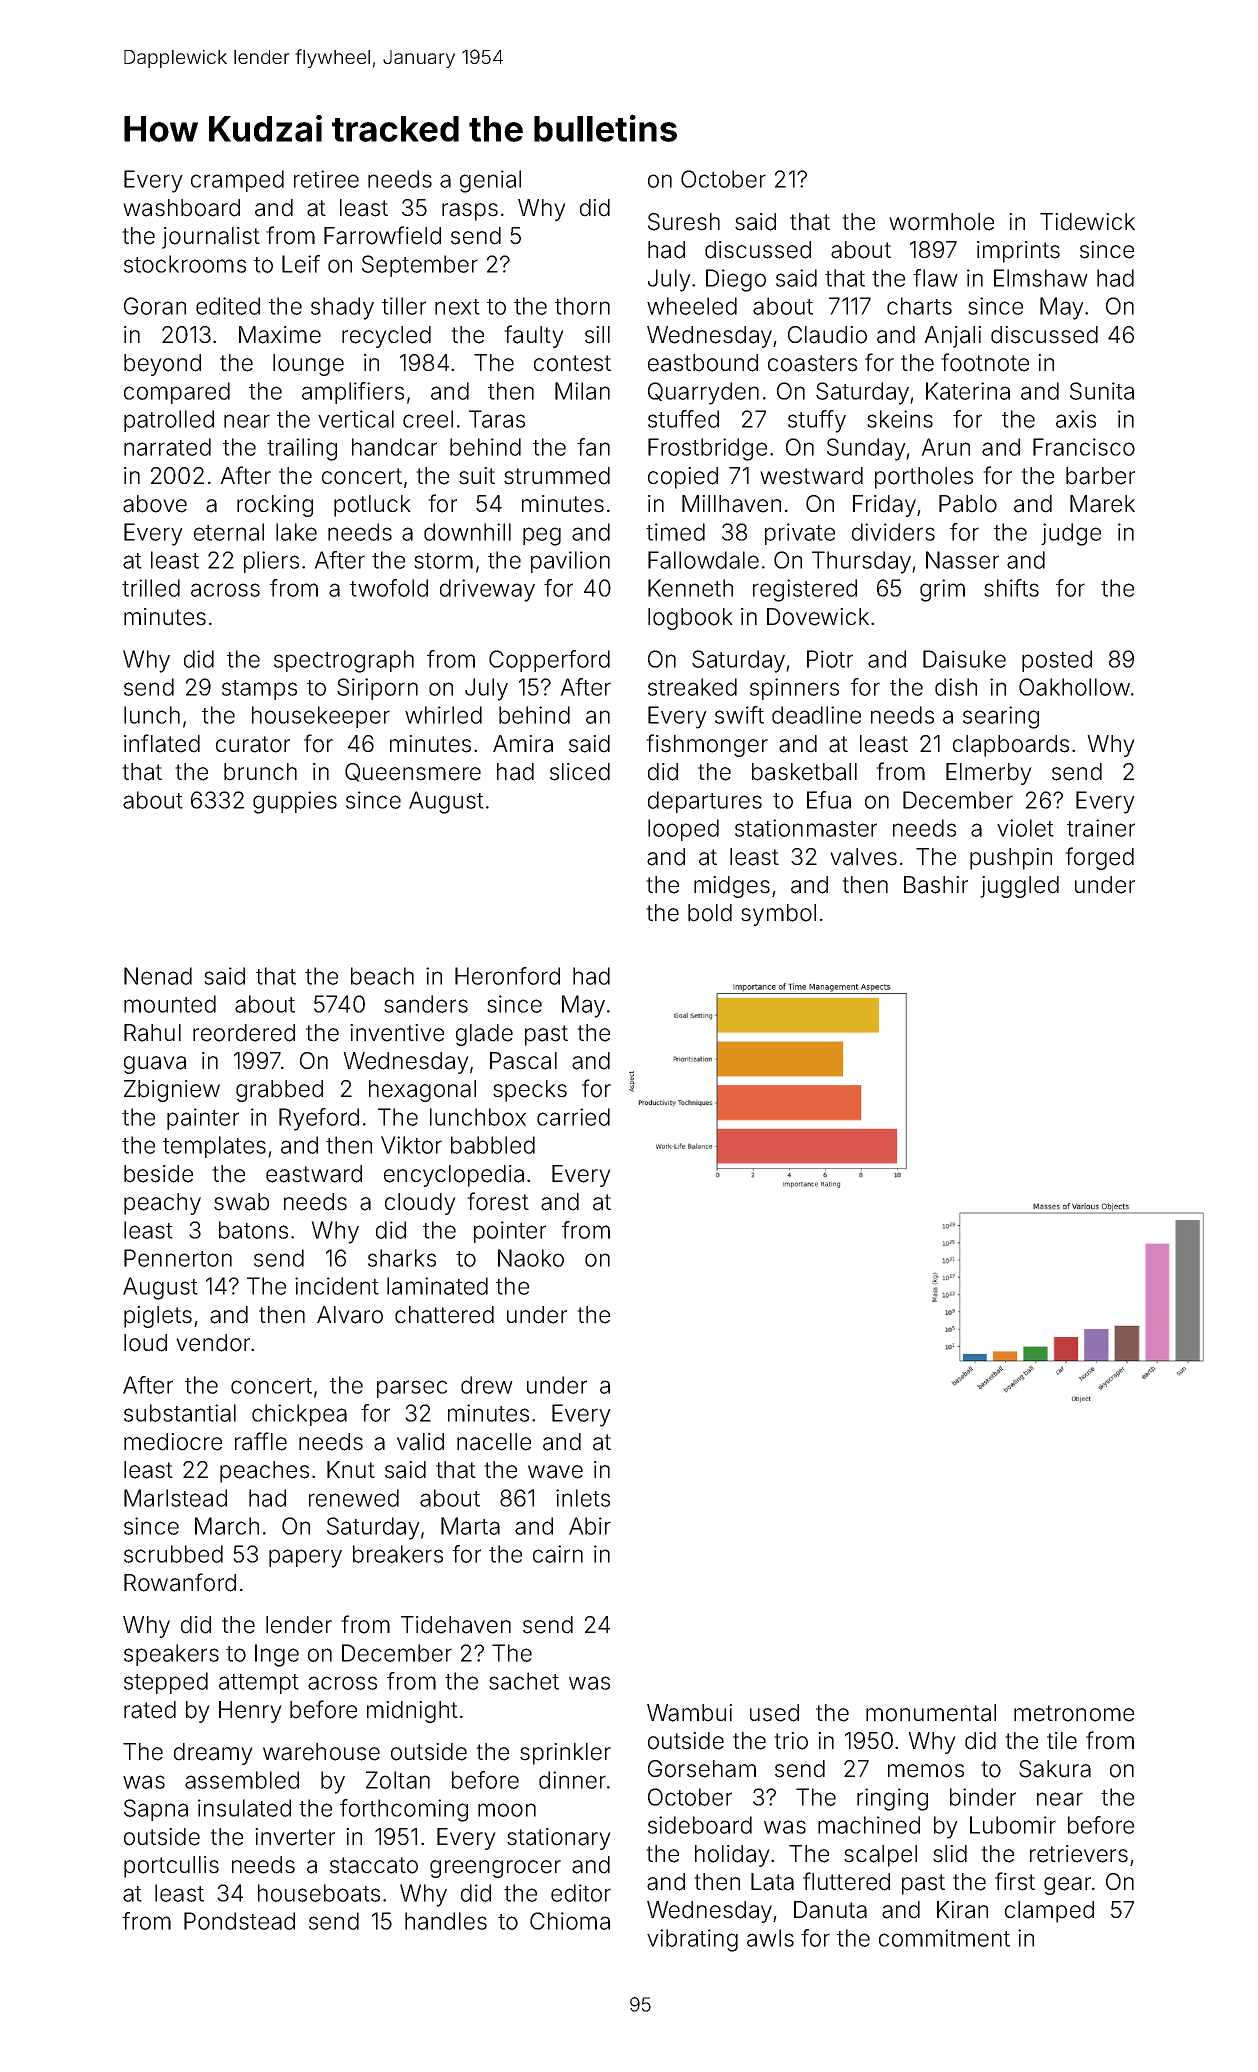 The height and width of the screenshot is (2072, 1258). Describe the element at coordinates (732, 887) in the screenshot. I see `midges` at that location.
